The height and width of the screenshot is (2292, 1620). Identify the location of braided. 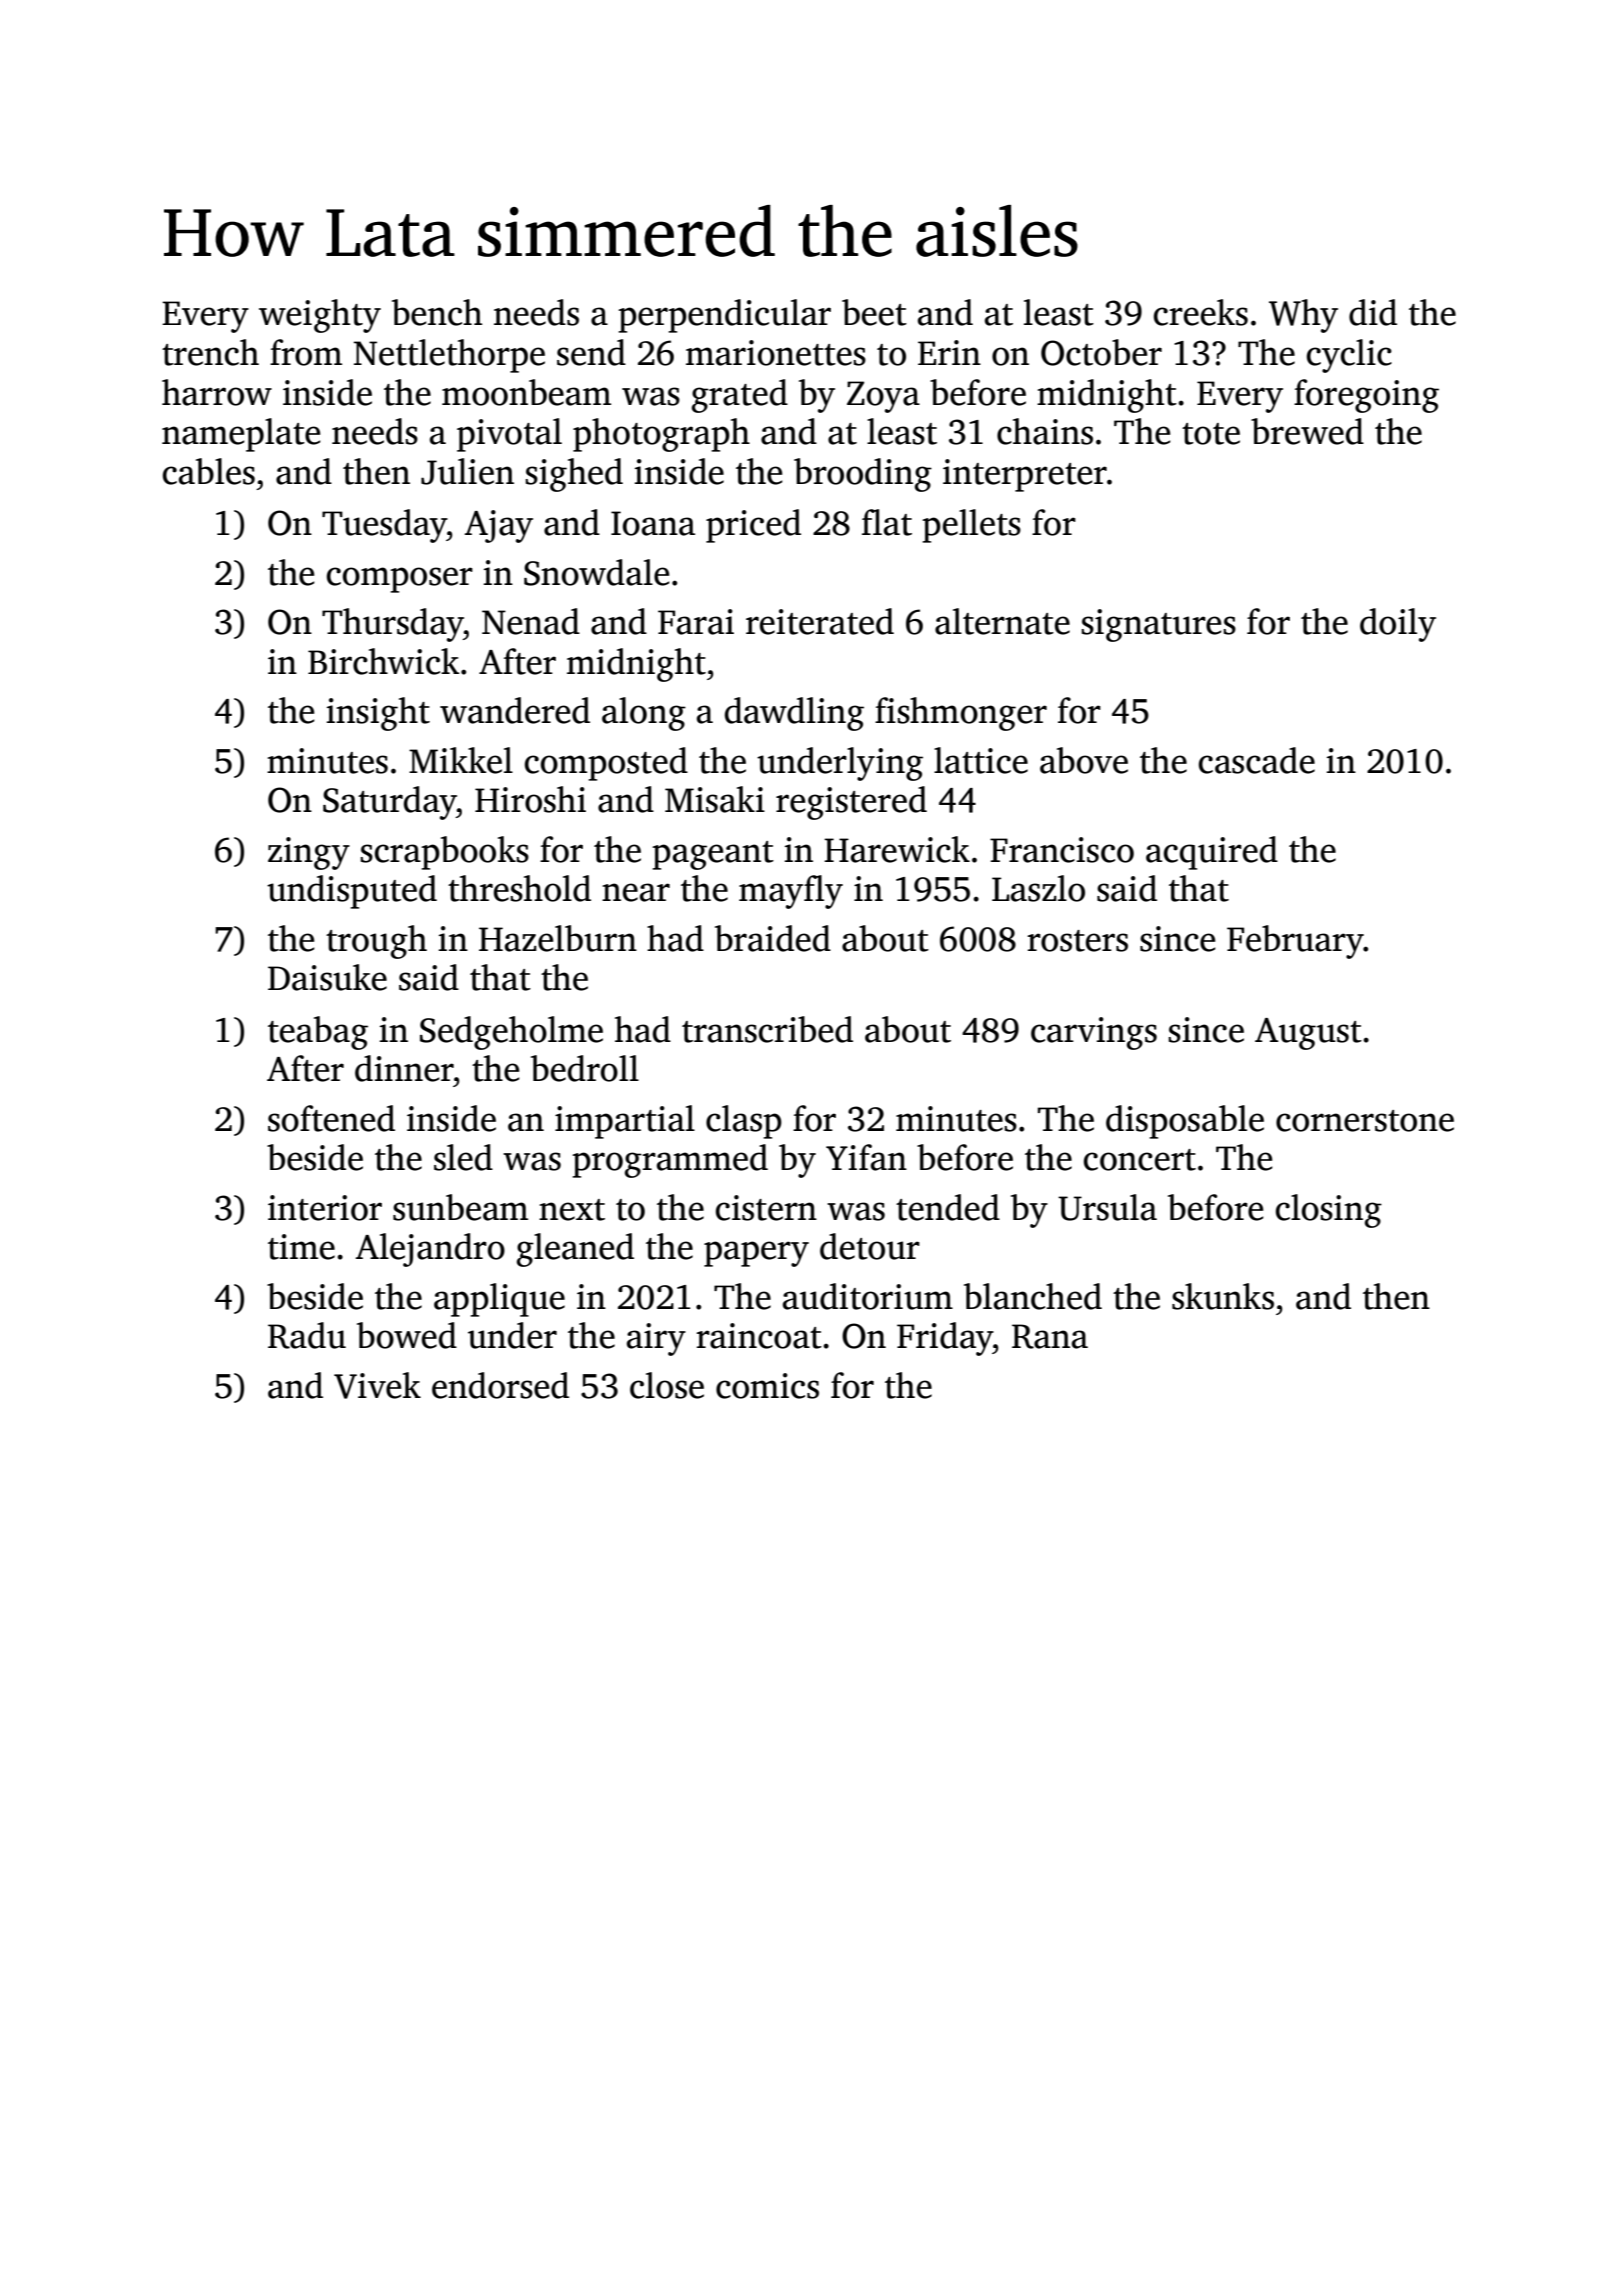
(773, 938).
